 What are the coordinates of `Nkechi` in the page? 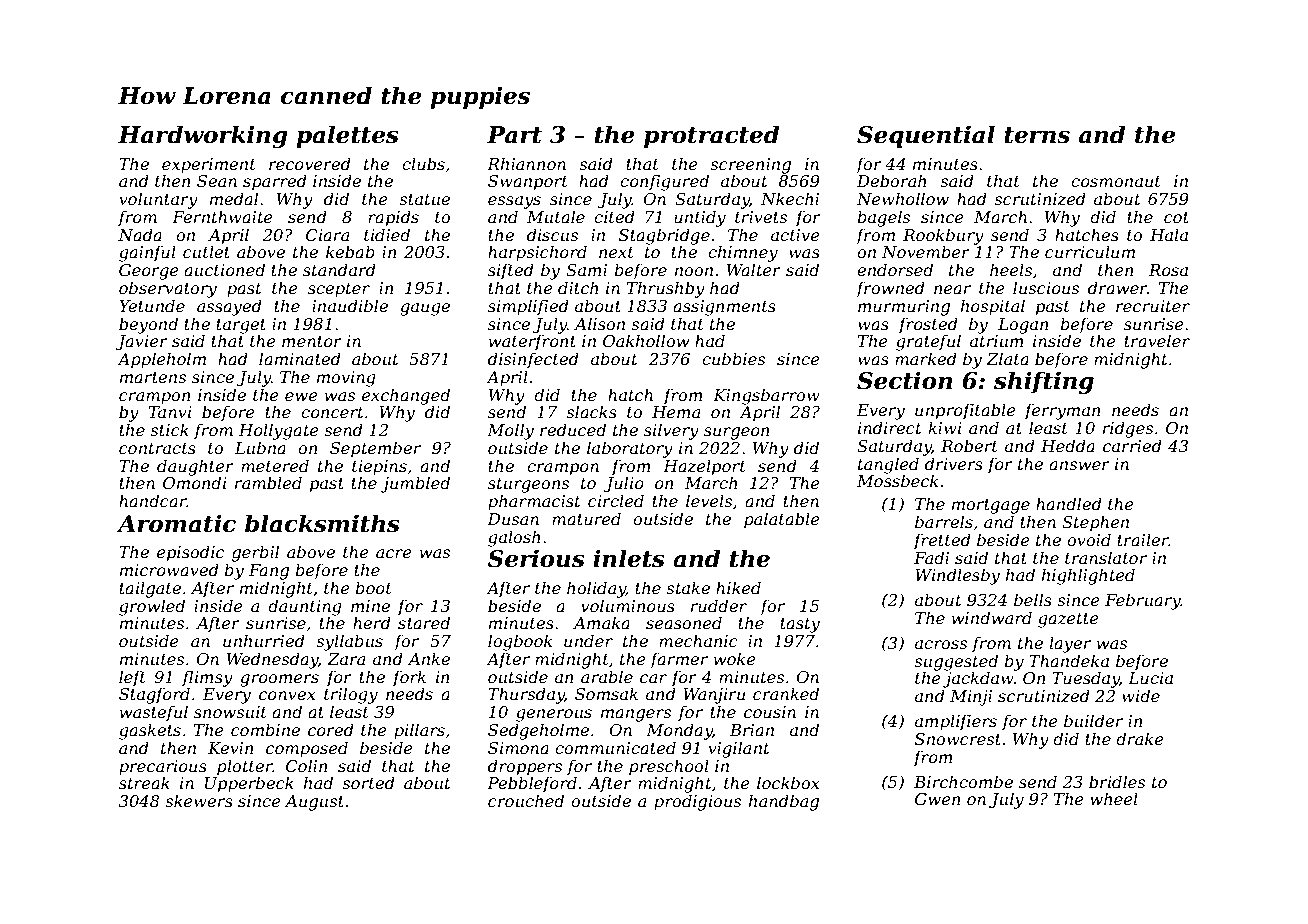 It's located at (790, 198).
